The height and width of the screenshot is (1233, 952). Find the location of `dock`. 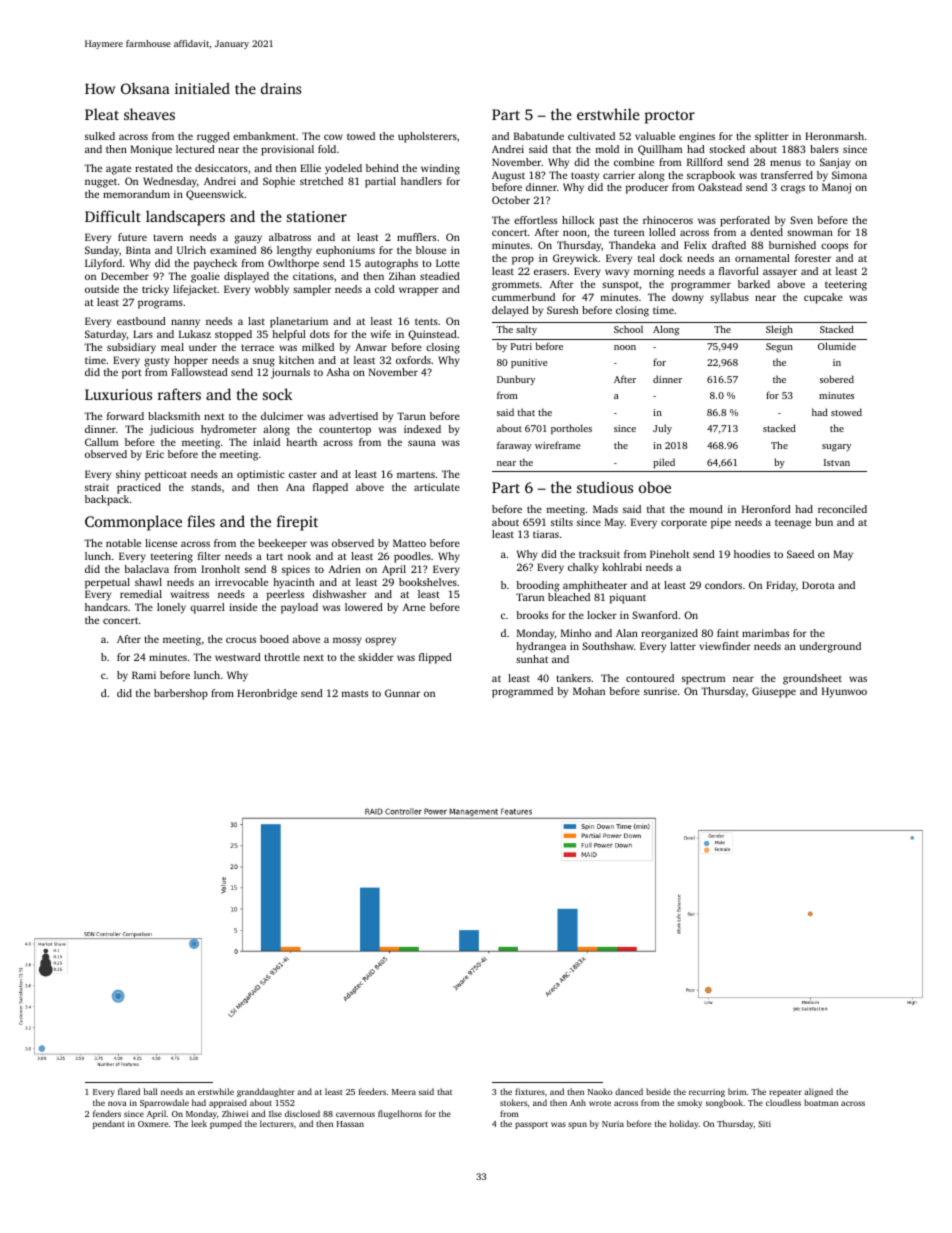

dock is located at coordinates (671, 258).
